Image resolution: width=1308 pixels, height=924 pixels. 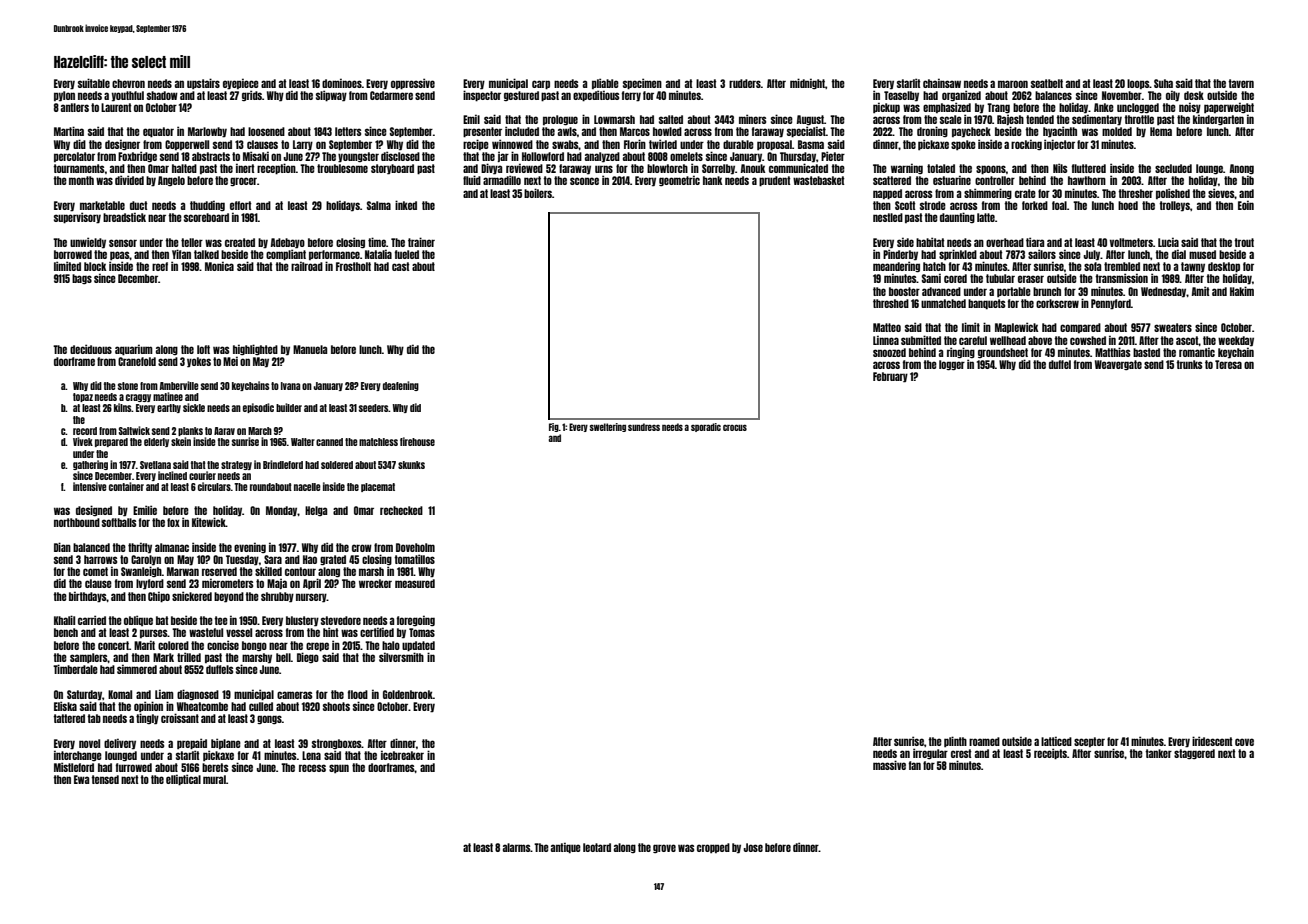 I want to click on Jose, so click(x=753, y=847).
